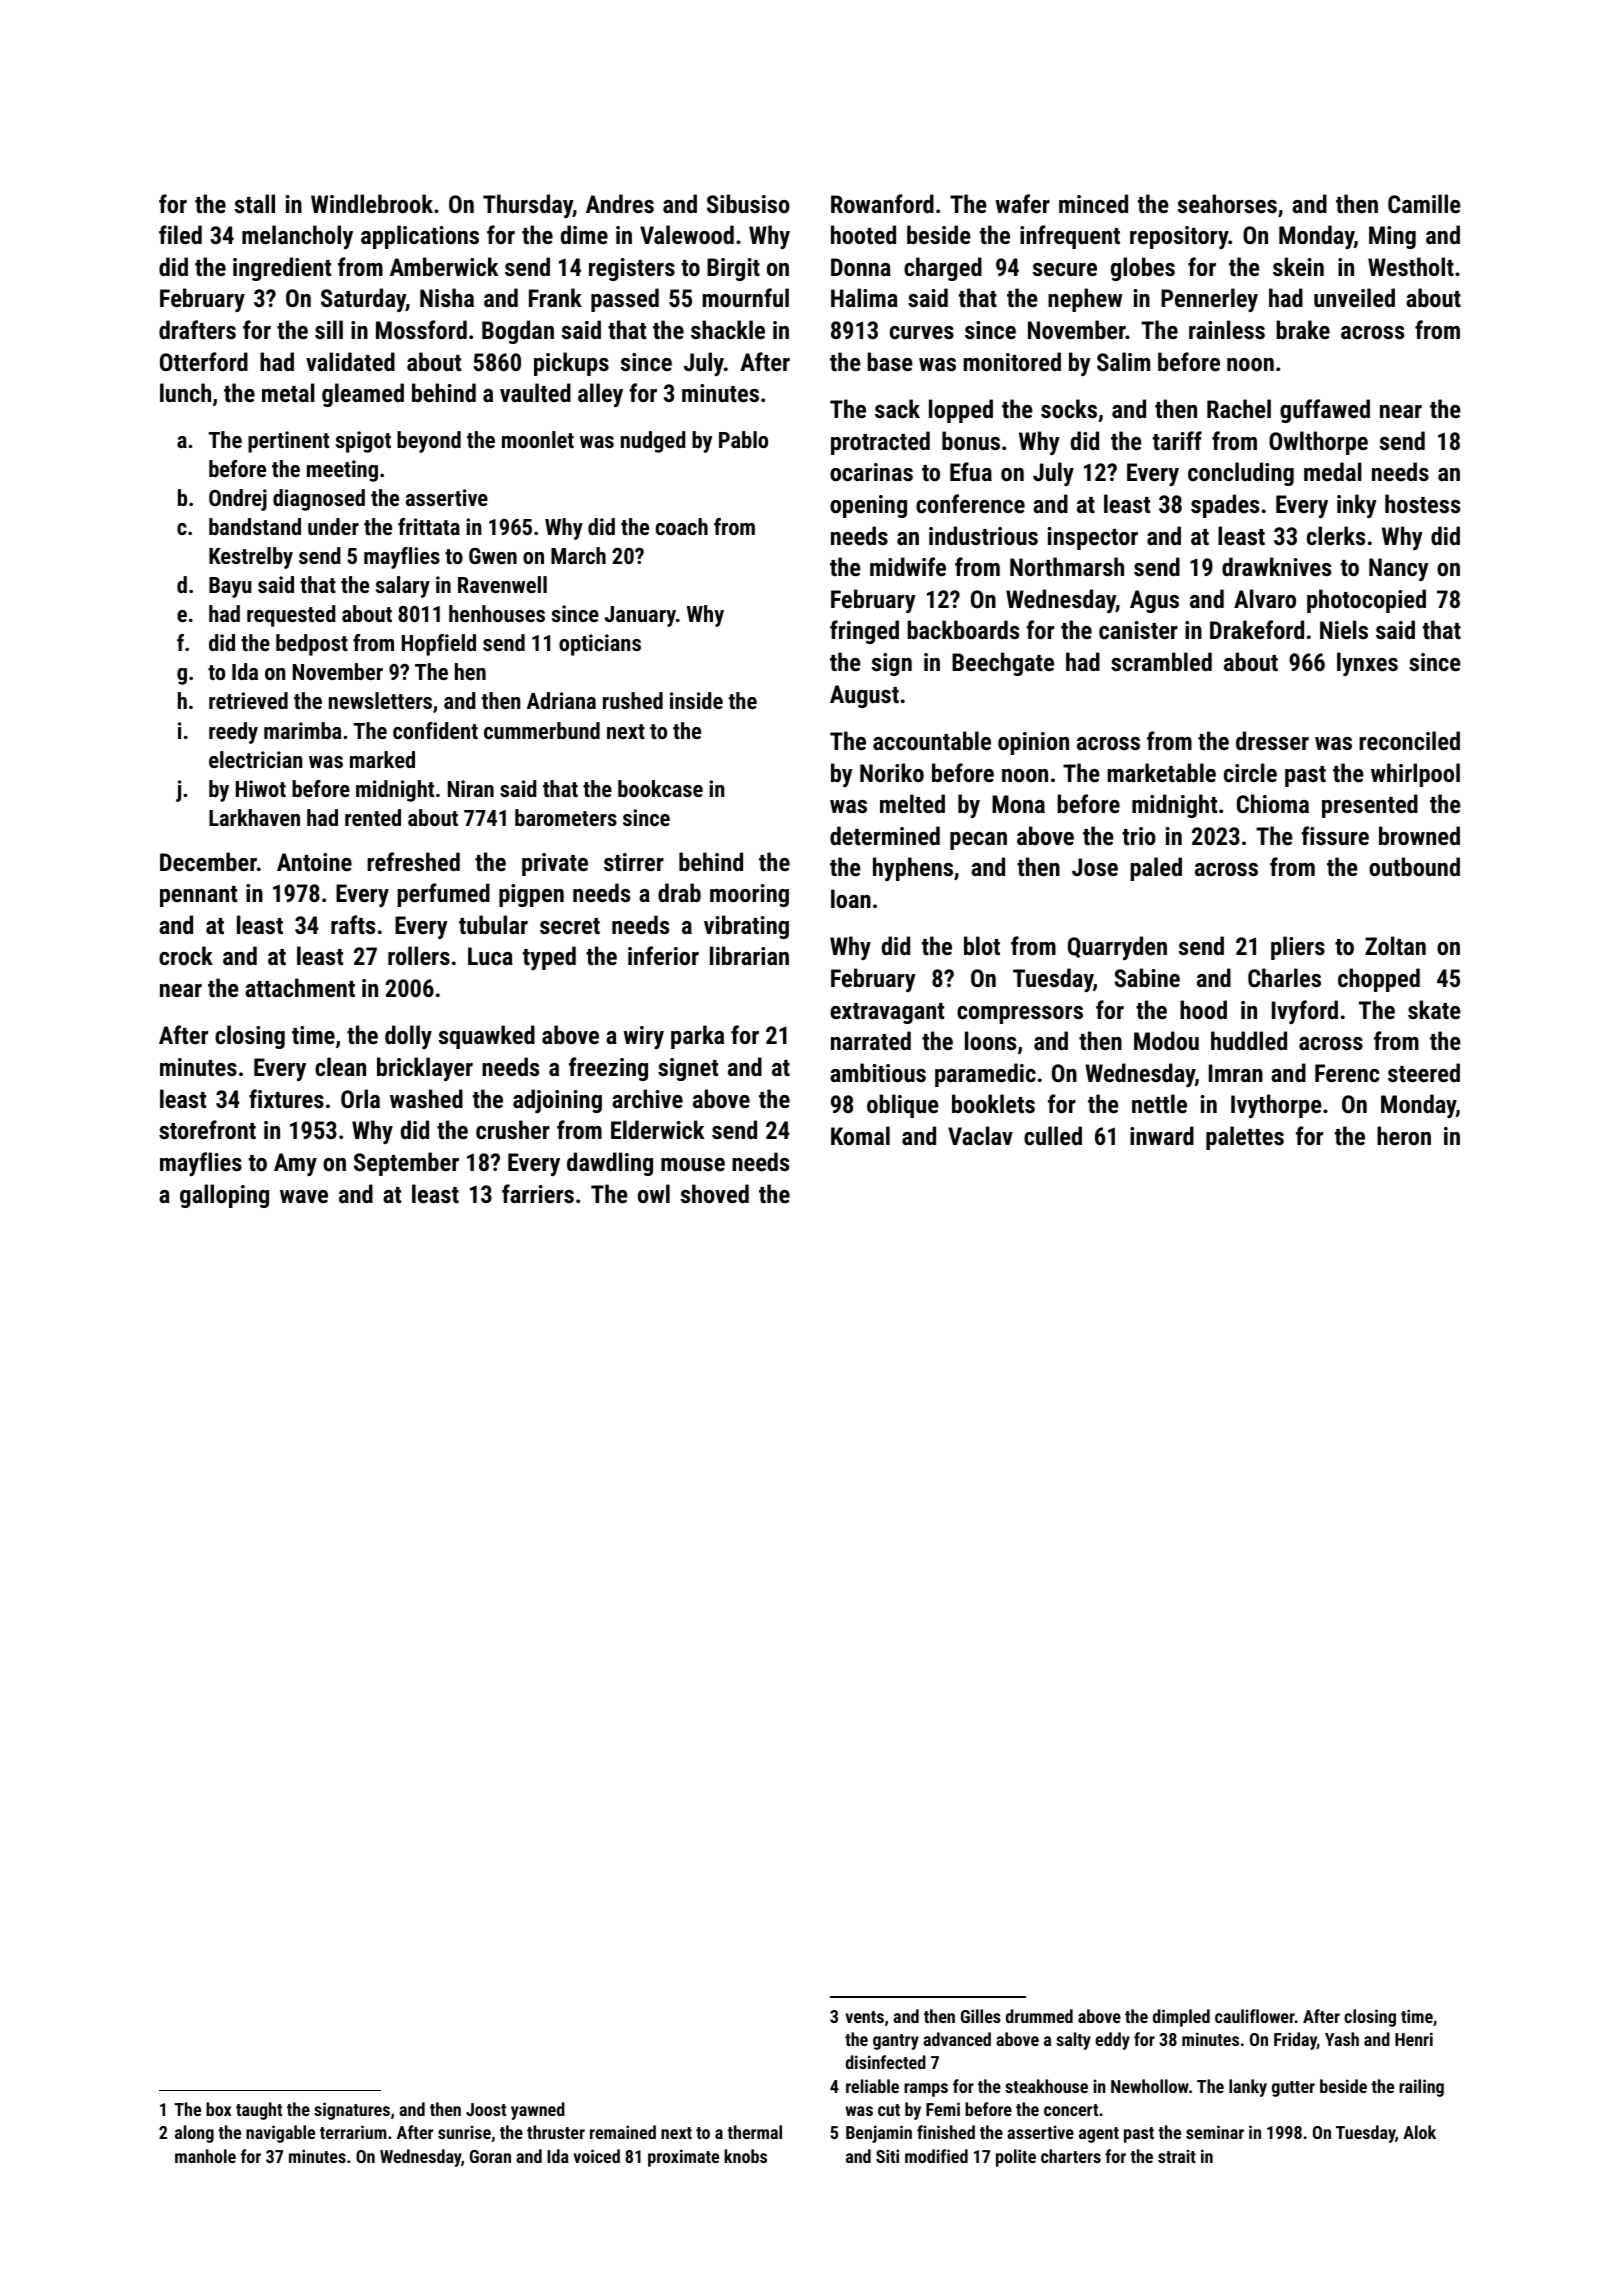 The image size is (1620, 2292). What do you see at coordinates (697, 1037) in the page?
I see `parka` at bounding box center [697, 1037].
